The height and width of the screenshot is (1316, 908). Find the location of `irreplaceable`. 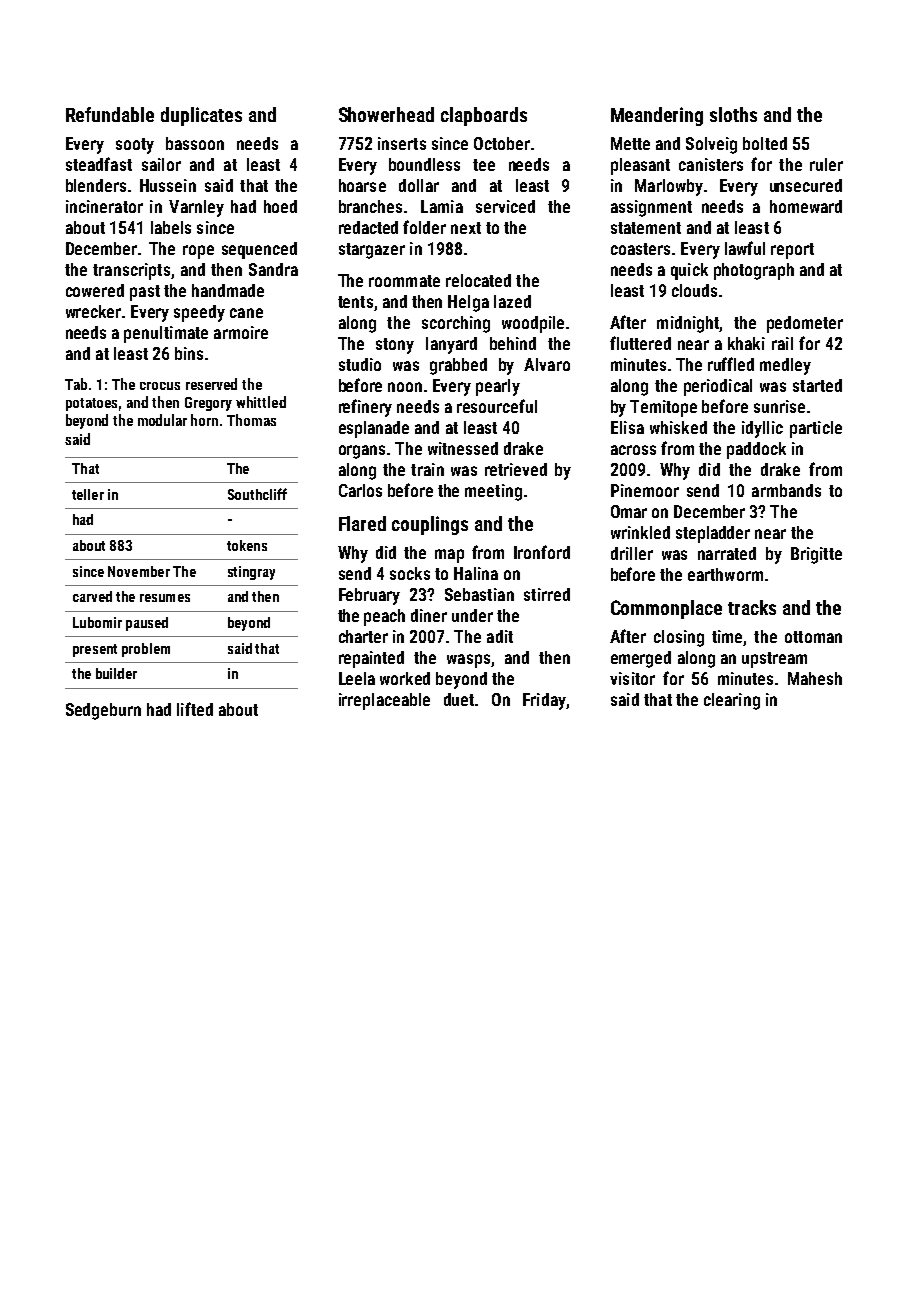

irreplaceable is located at coordinates (384, 701).
